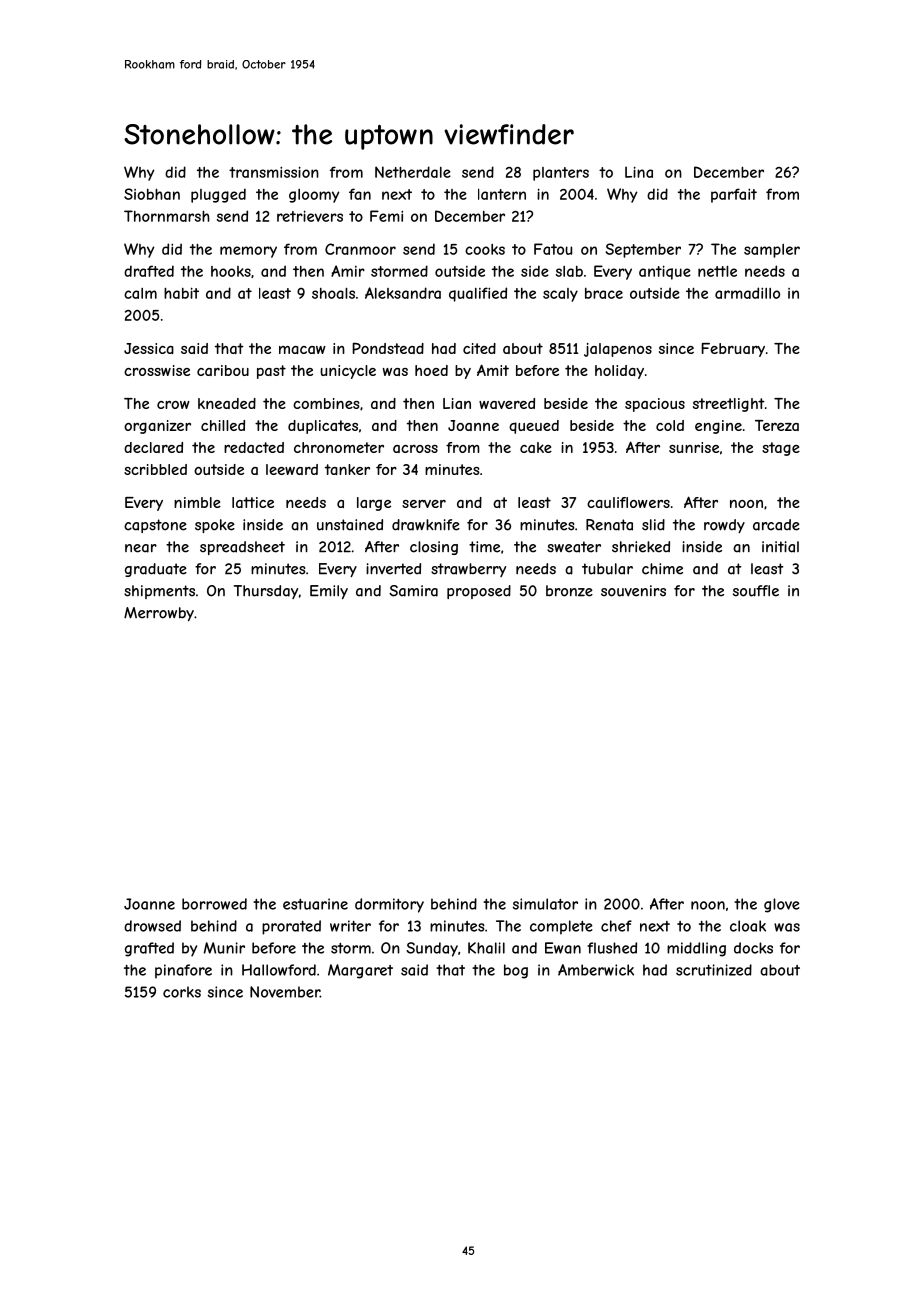 This page has width=924, height=1314. Describe the element at coordinates (782, 905) in the page. I see `glove` at that location.
